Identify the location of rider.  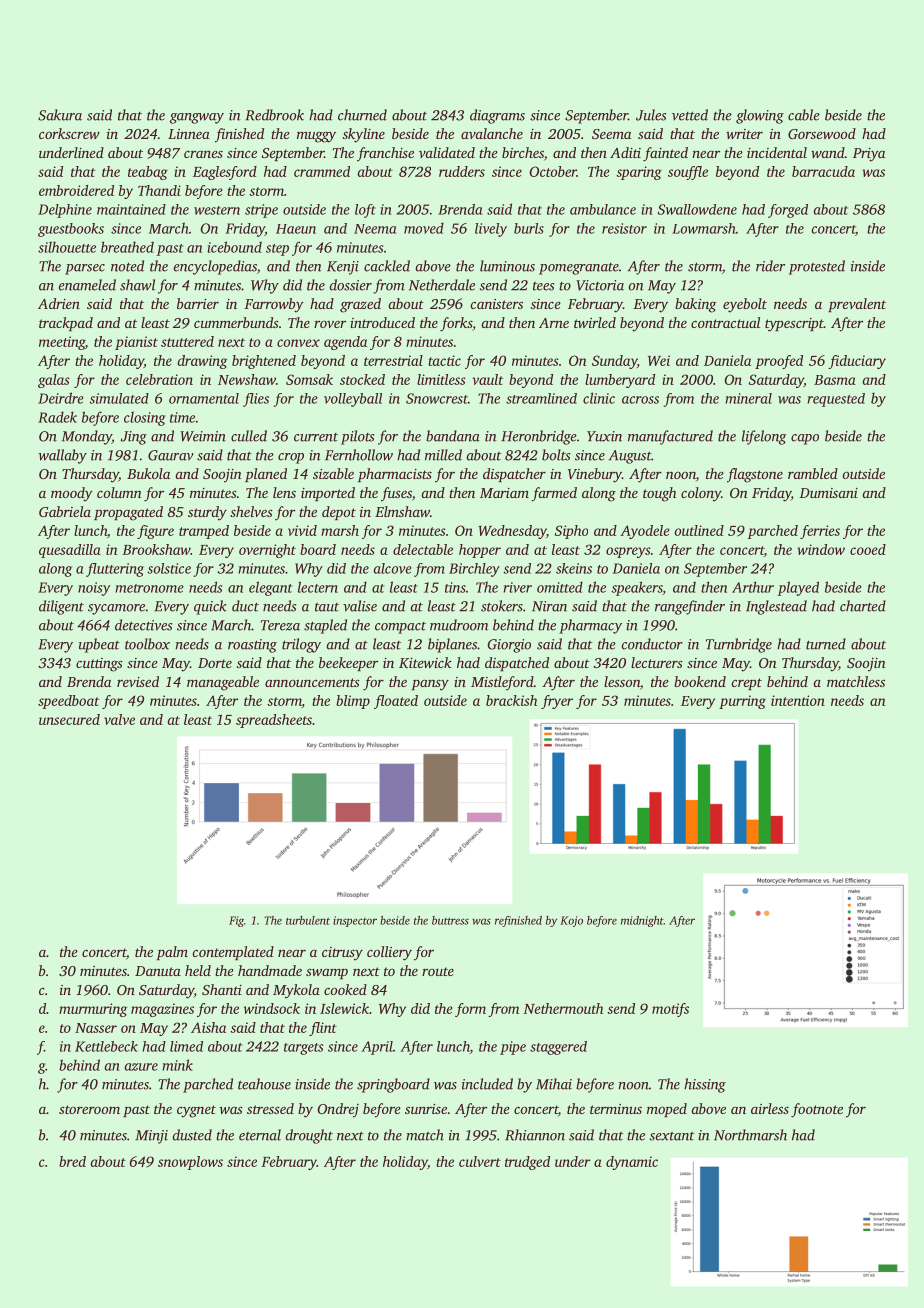
(770, 266).
